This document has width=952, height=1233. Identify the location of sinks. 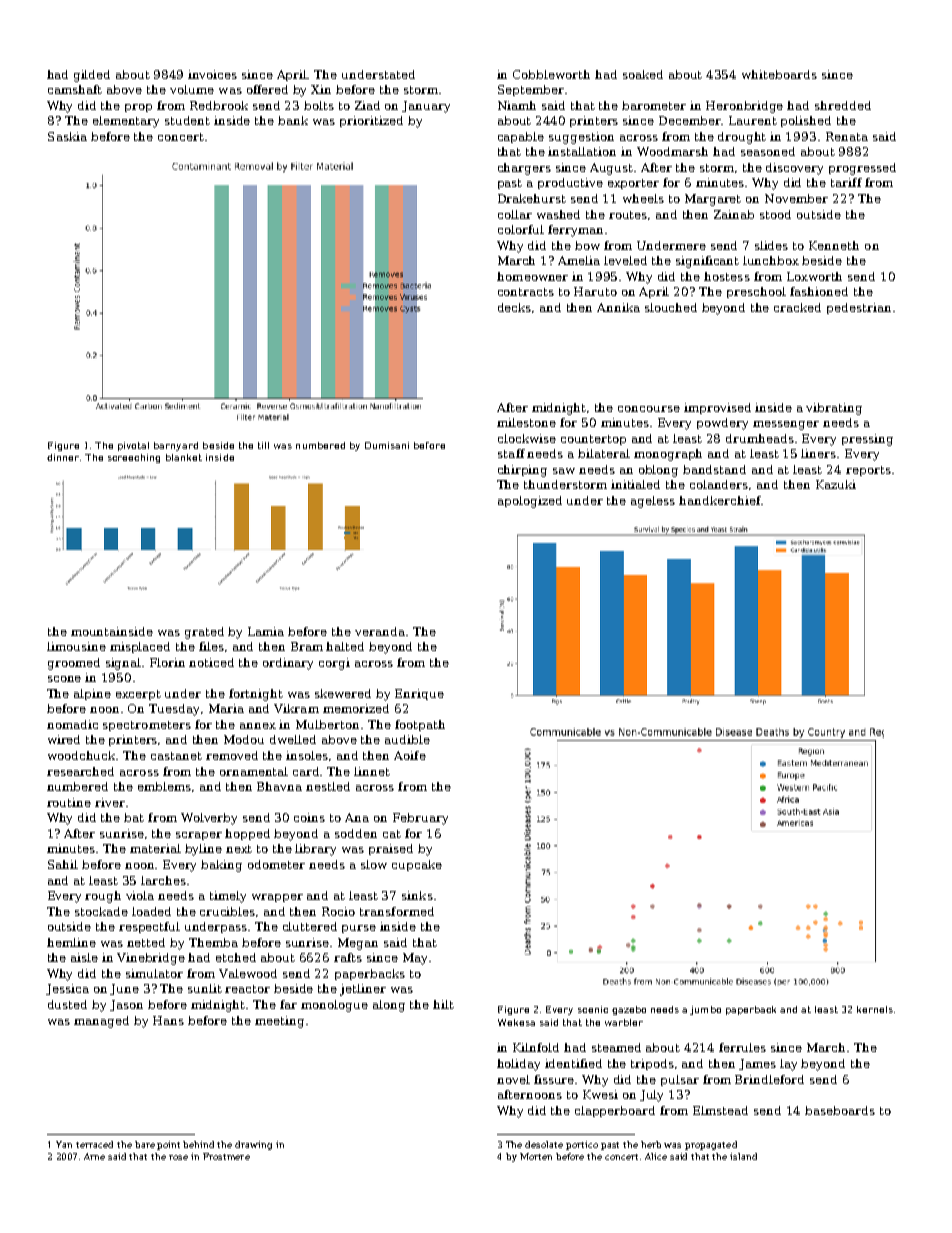
(417, 895).
